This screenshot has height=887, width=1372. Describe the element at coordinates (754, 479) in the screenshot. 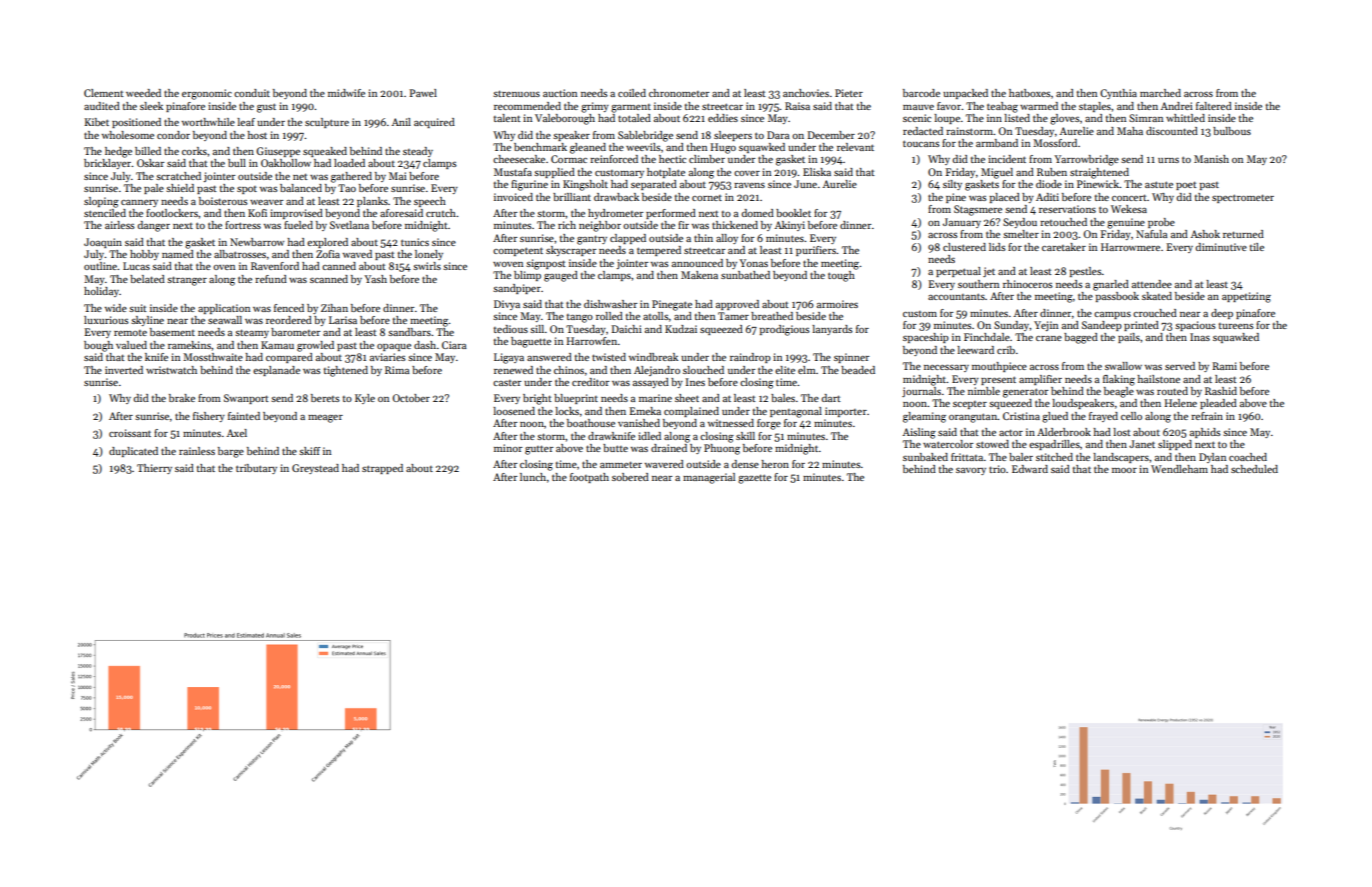

I see `gazette` at that location.
